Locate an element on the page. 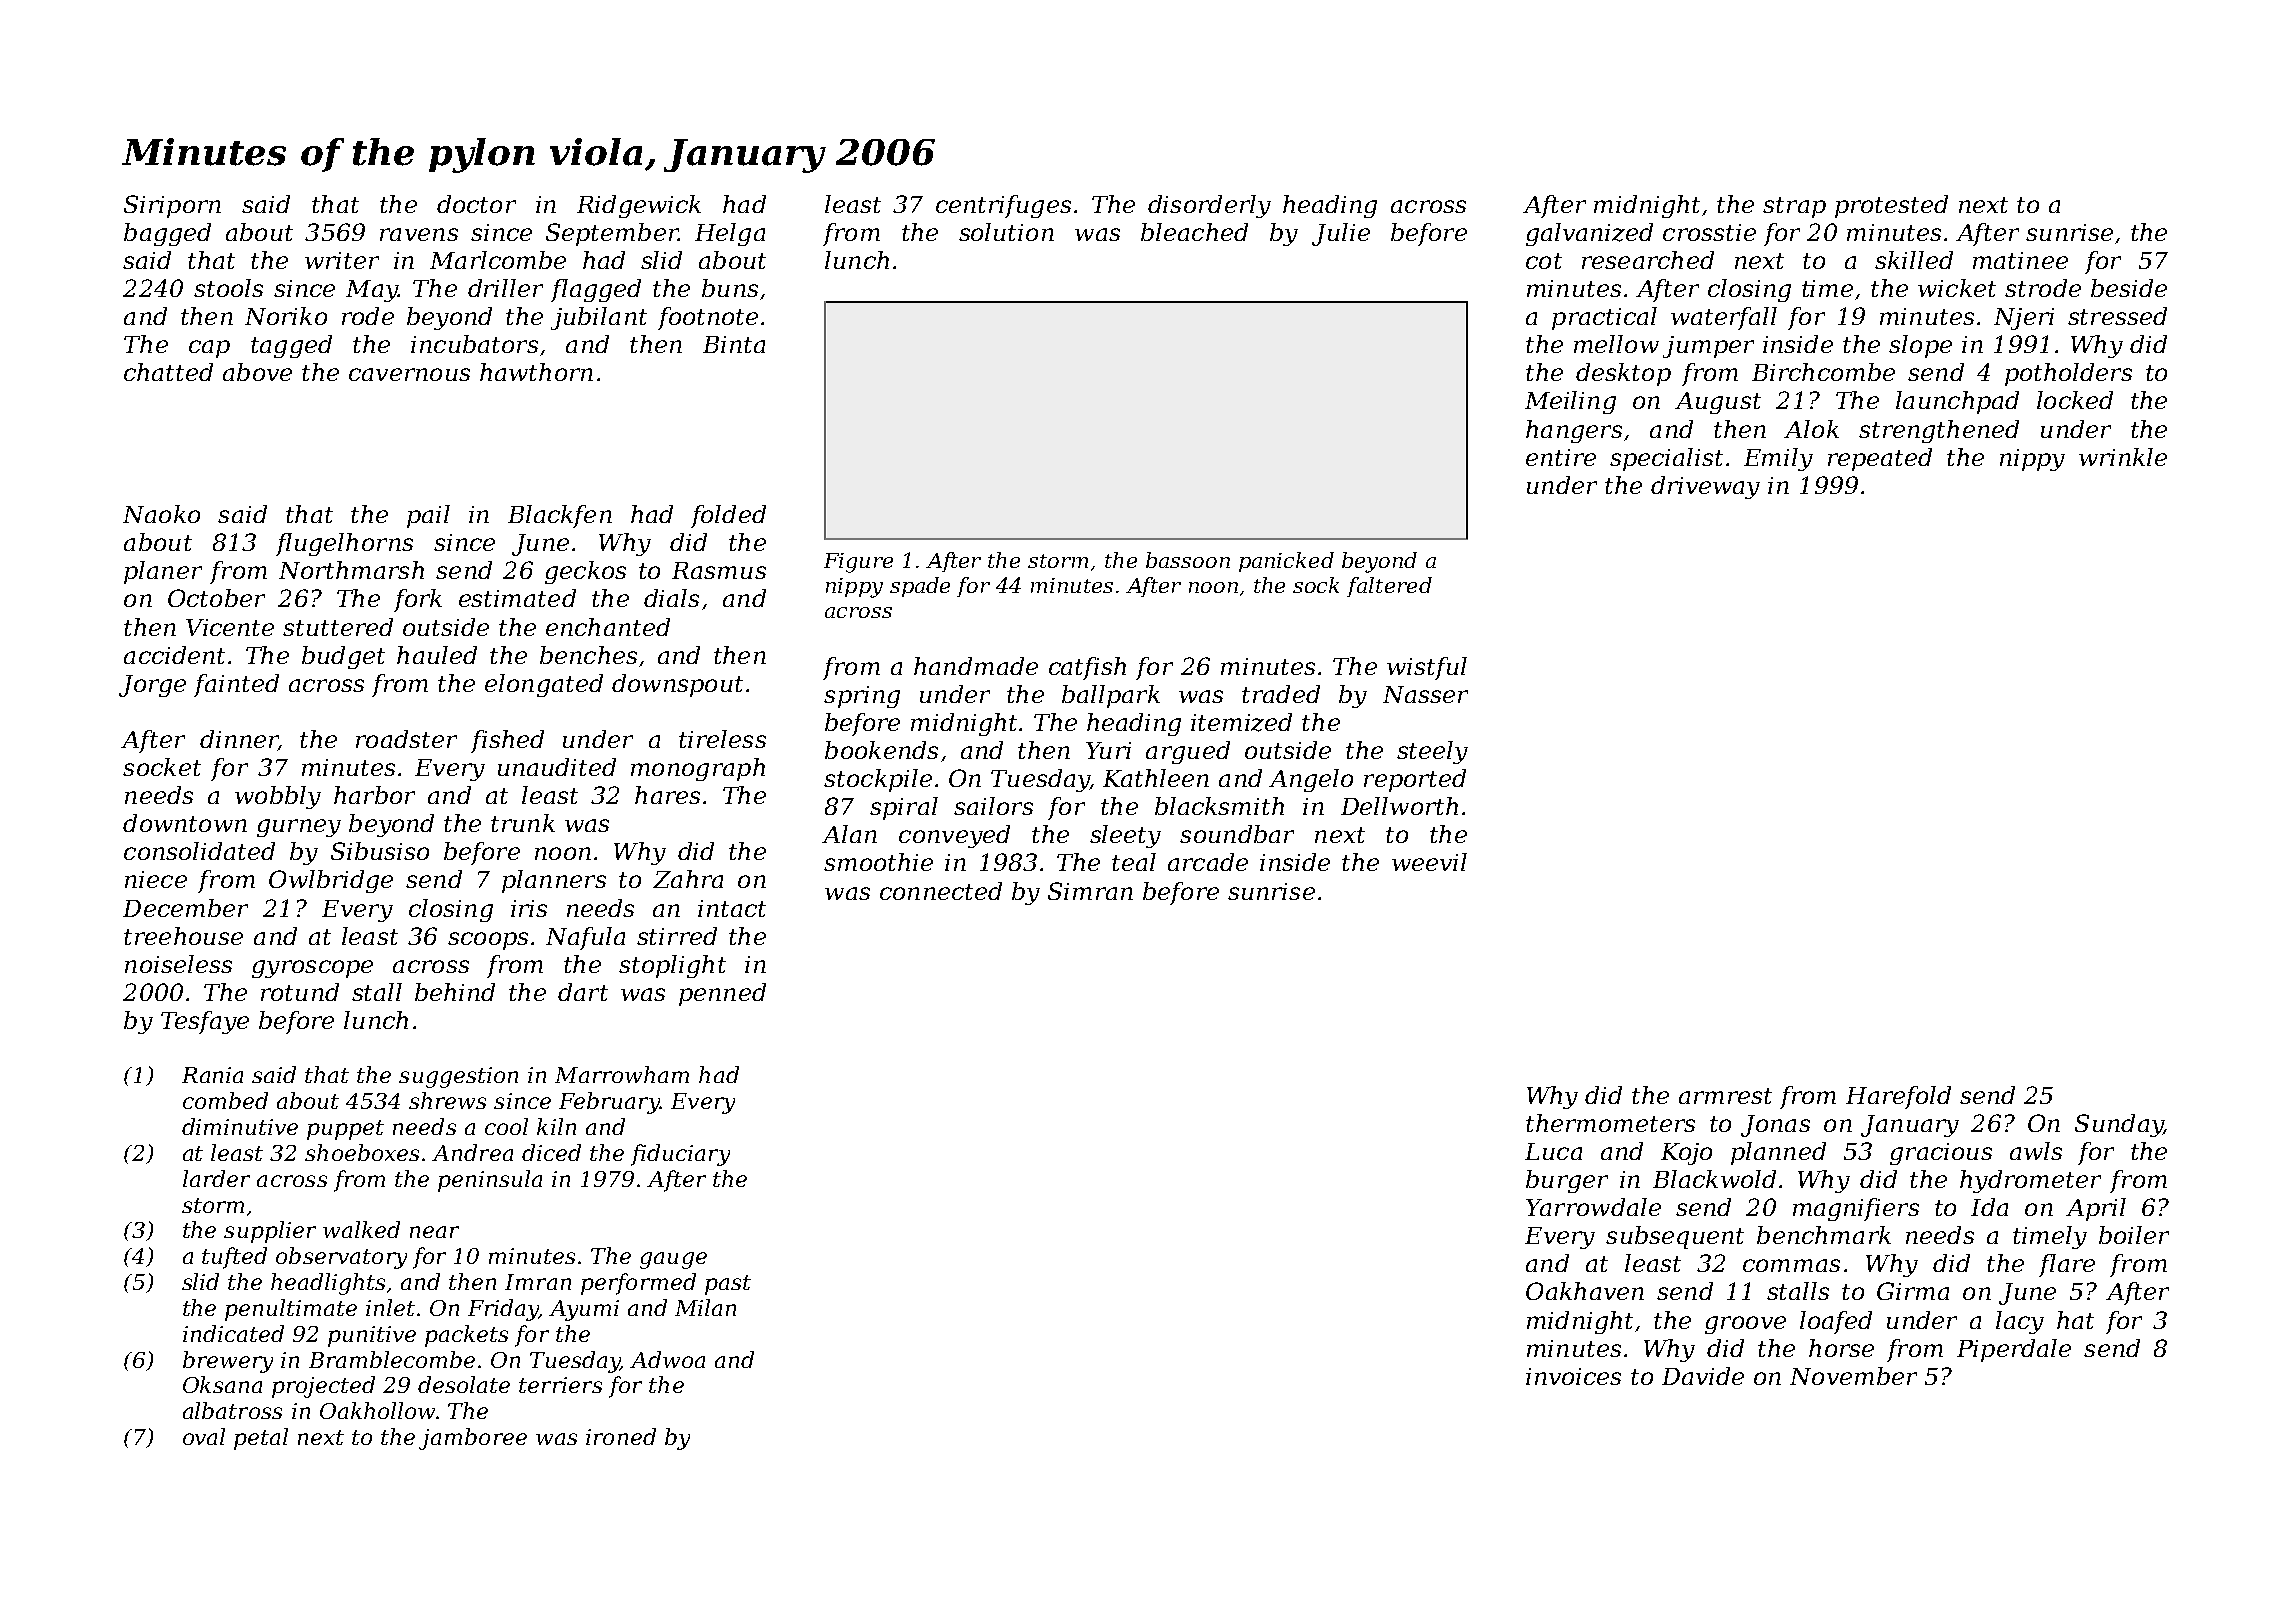 The image size is (2292, 1620). fished is located at coordinates (507, 741).
